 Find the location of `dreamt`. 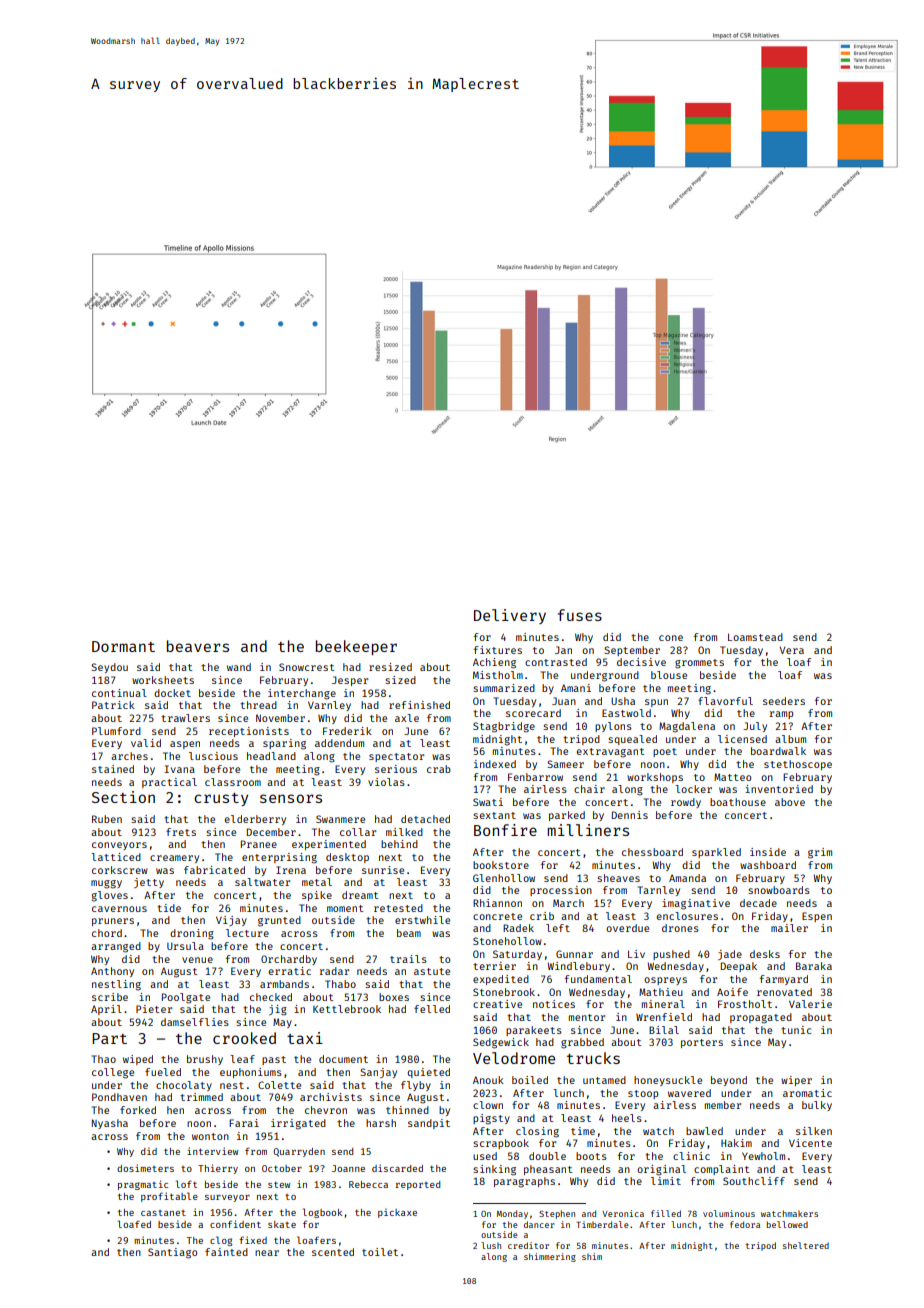

dreamt is located at coordinates (360, 895).
